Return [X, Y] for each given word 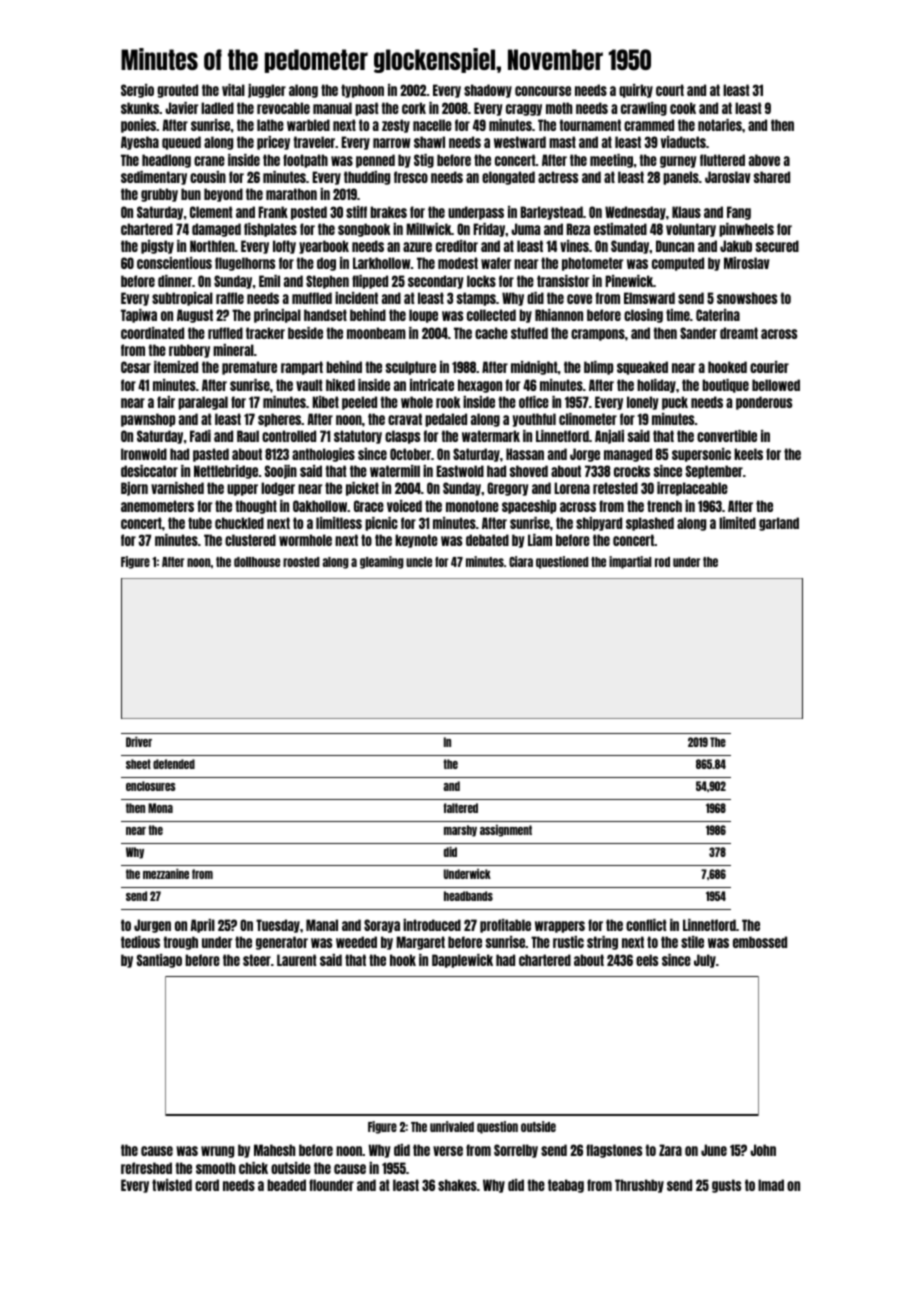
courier [769, 367]
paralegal [203, 403]
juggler [267, 91]
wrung [217, 1152]
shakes [457, 1185]
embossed [760, 942]
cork [414, 108]
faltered [461, 808]
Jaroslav [728, 177]
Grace [369, 506]
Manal [322, 925]
